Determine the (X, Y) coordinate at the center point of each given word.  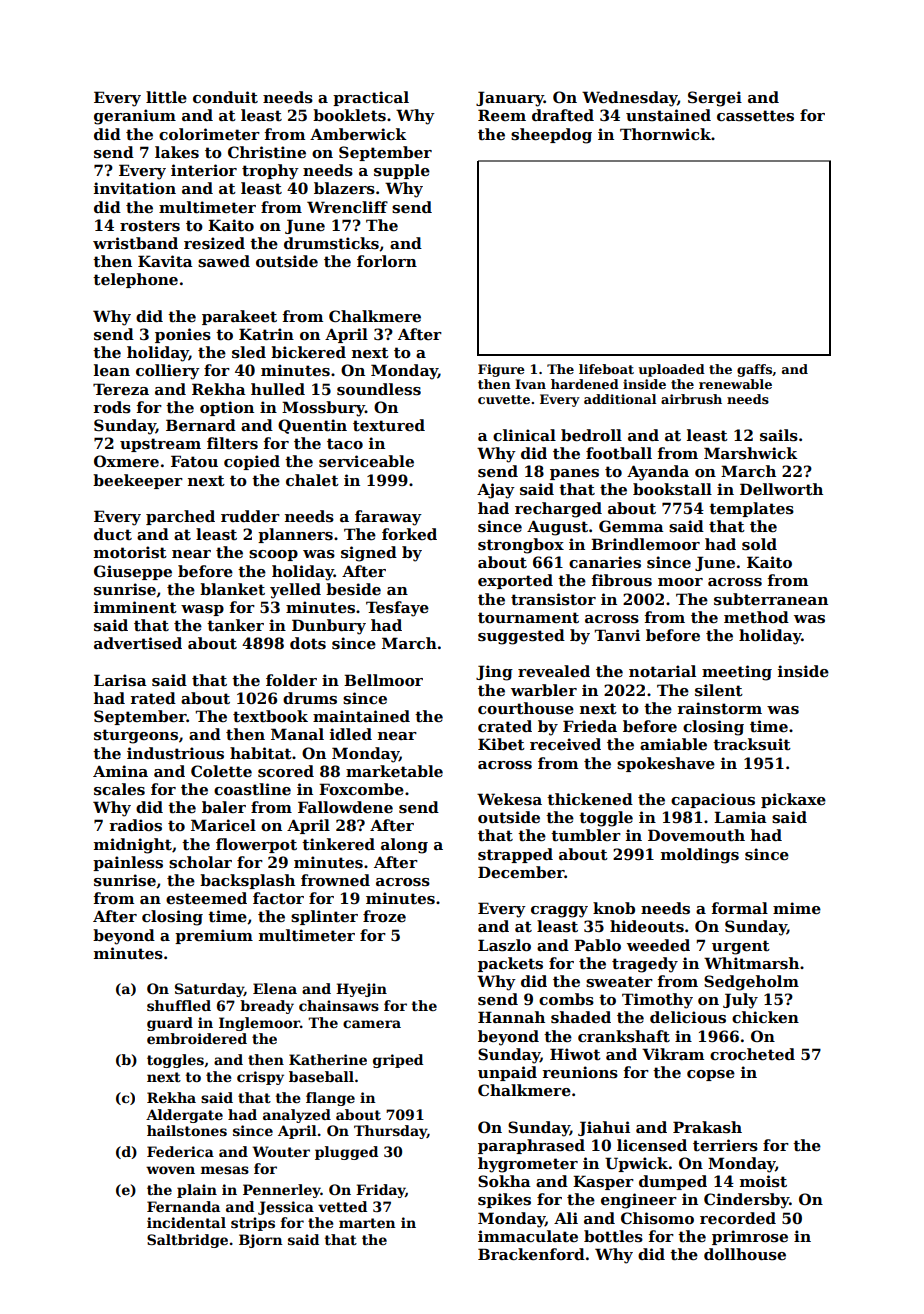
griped (398, 1061)
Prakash (707, 1127)
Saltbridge (187, 1241)
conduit (225, 97)
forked (409, 534)
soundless (379, 389)
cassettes (755, 115)
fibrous (622, 580)
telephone (135, 280)
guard (170, 1024)
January (510, 99)
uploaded (671, 370)
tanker (235, 625)
